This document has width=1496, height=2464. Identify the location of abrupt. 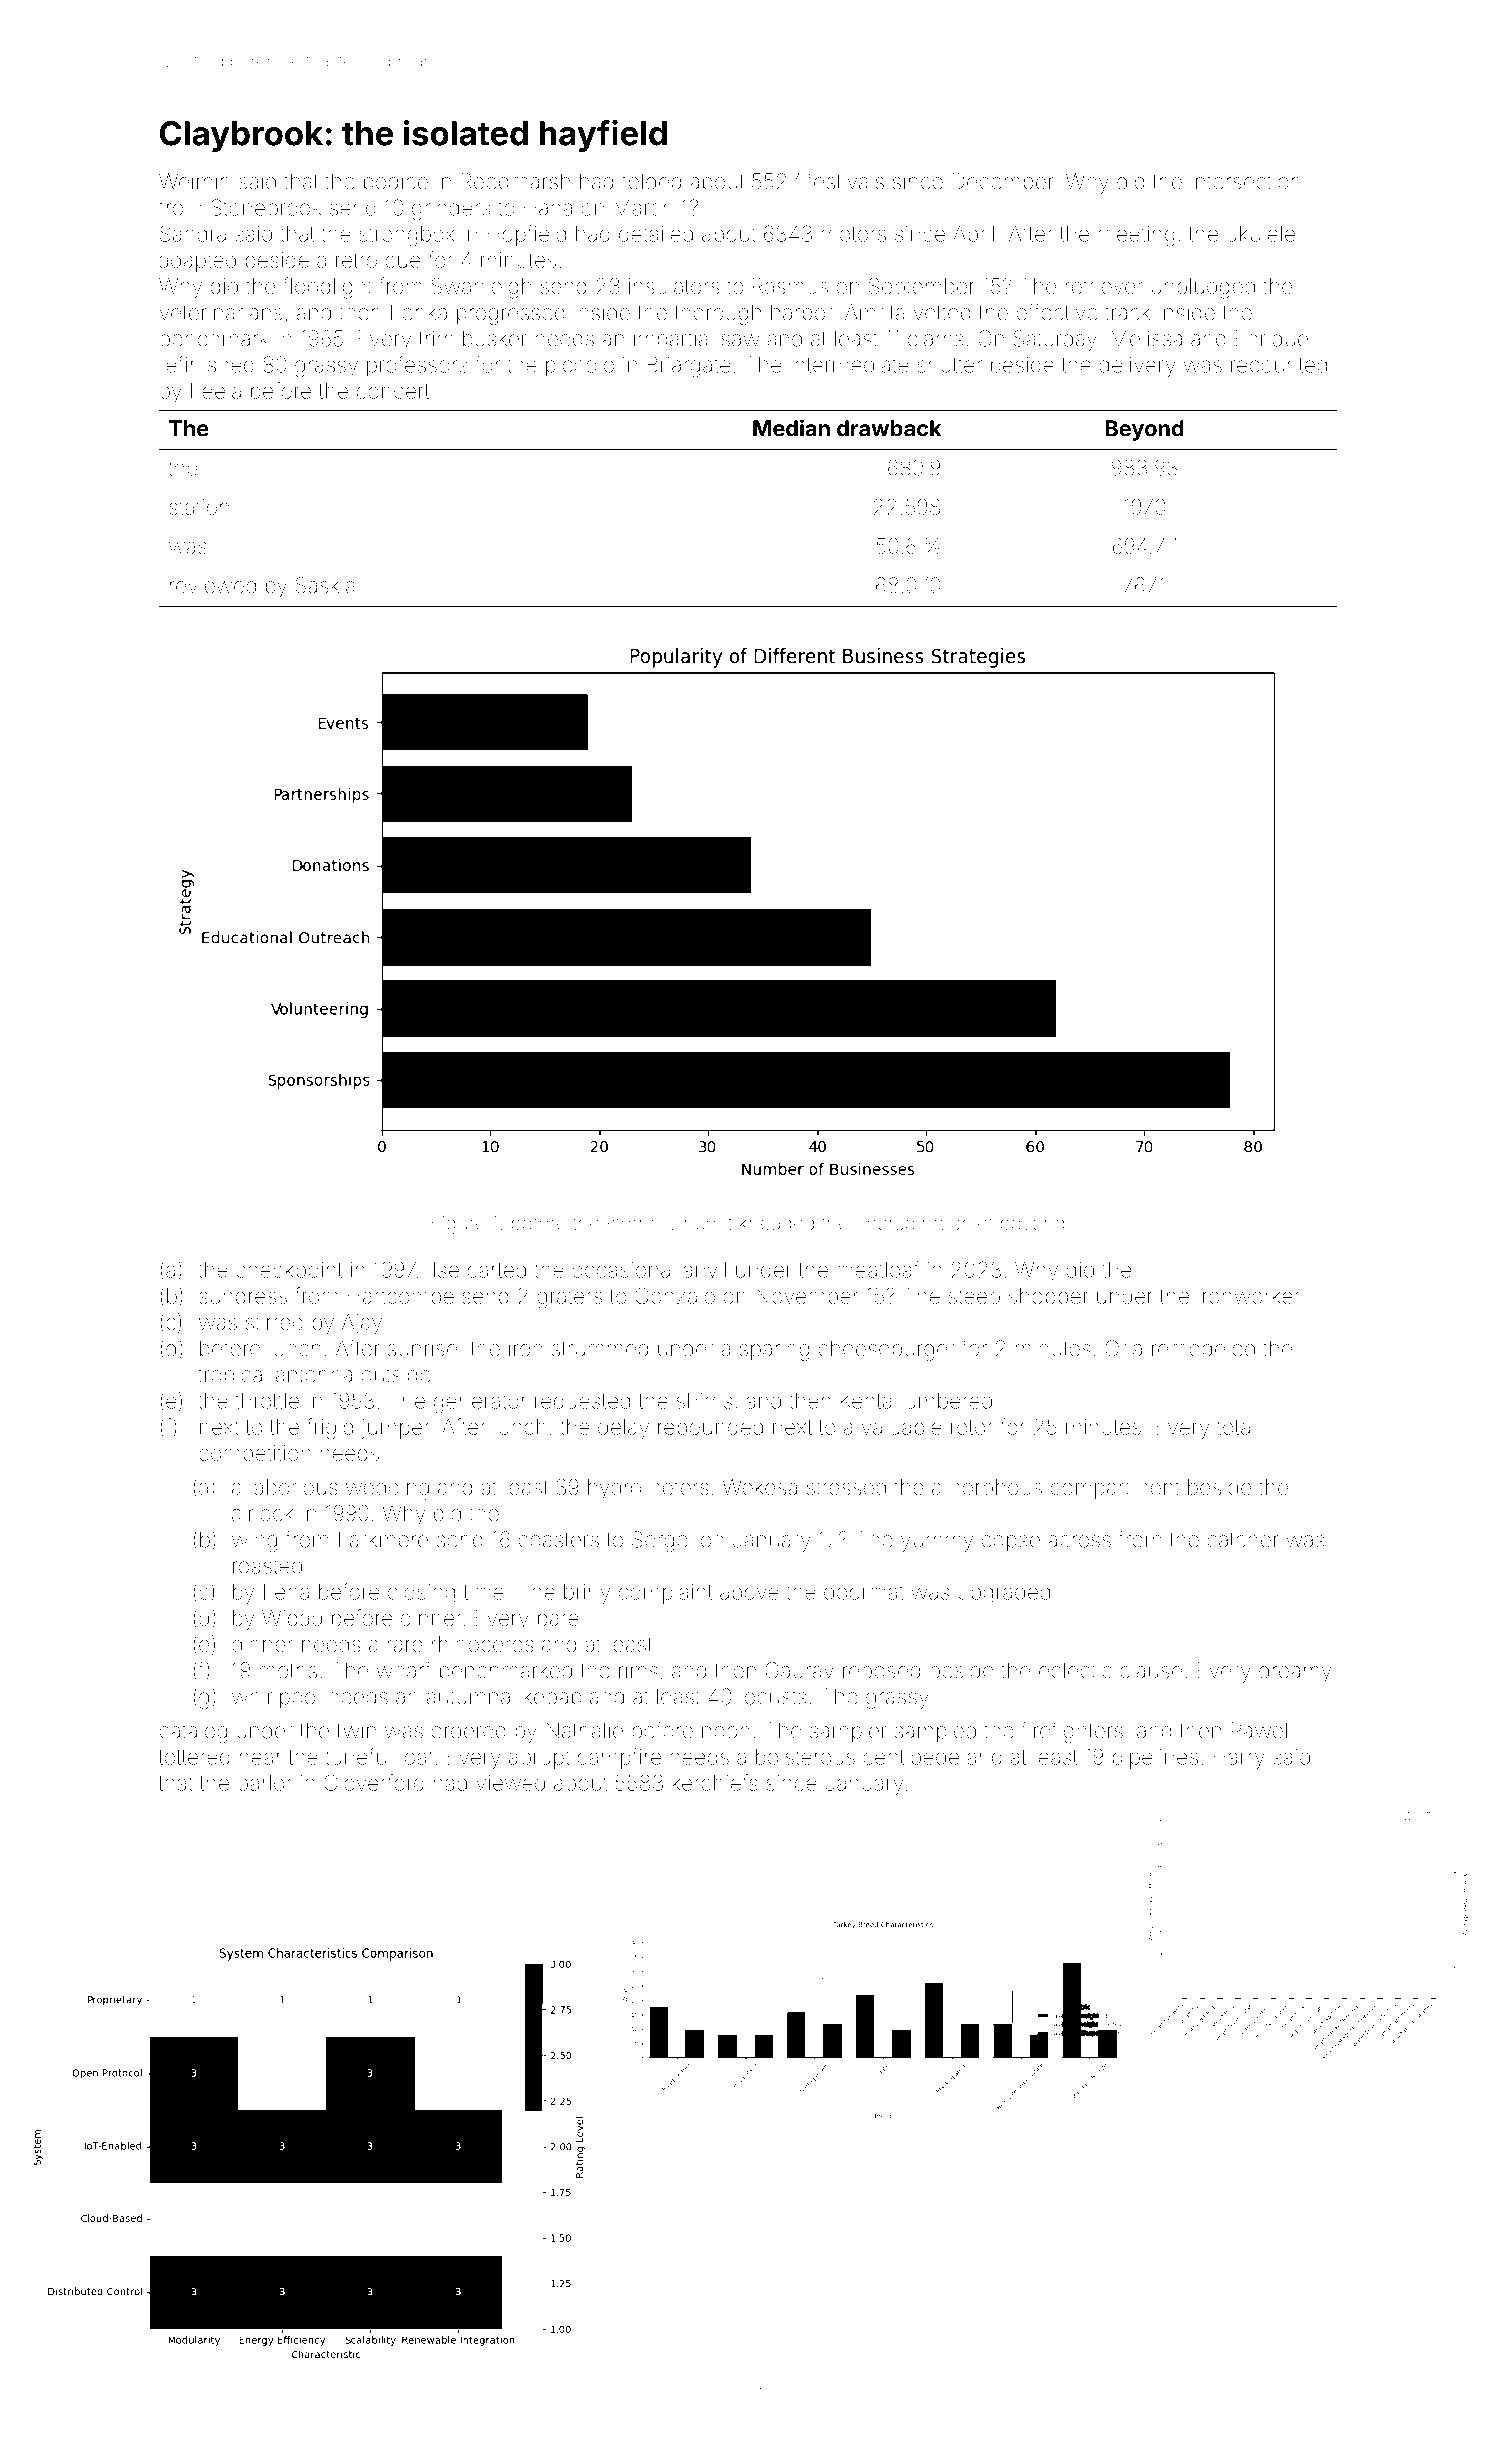
(539, 1759).
